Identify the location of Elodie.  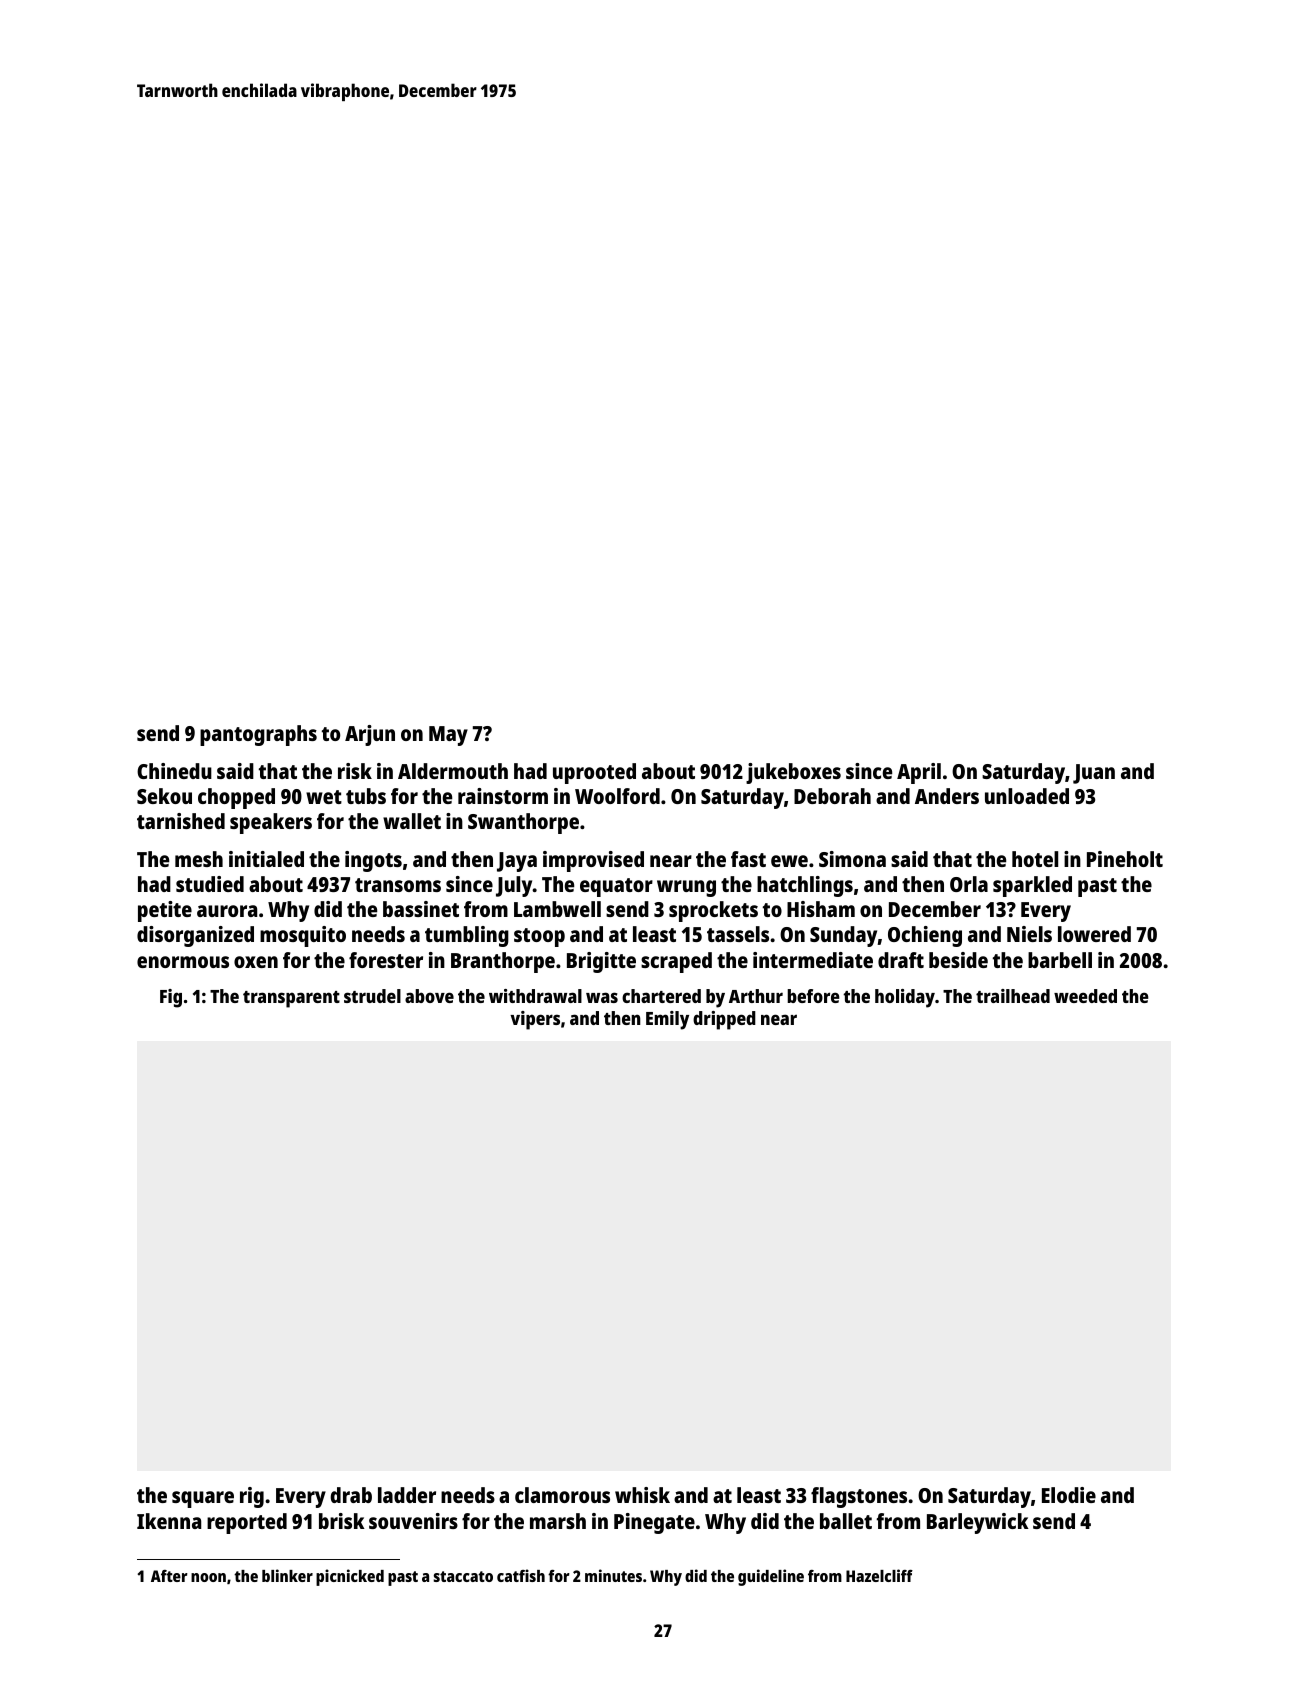
(1069, 1495).
